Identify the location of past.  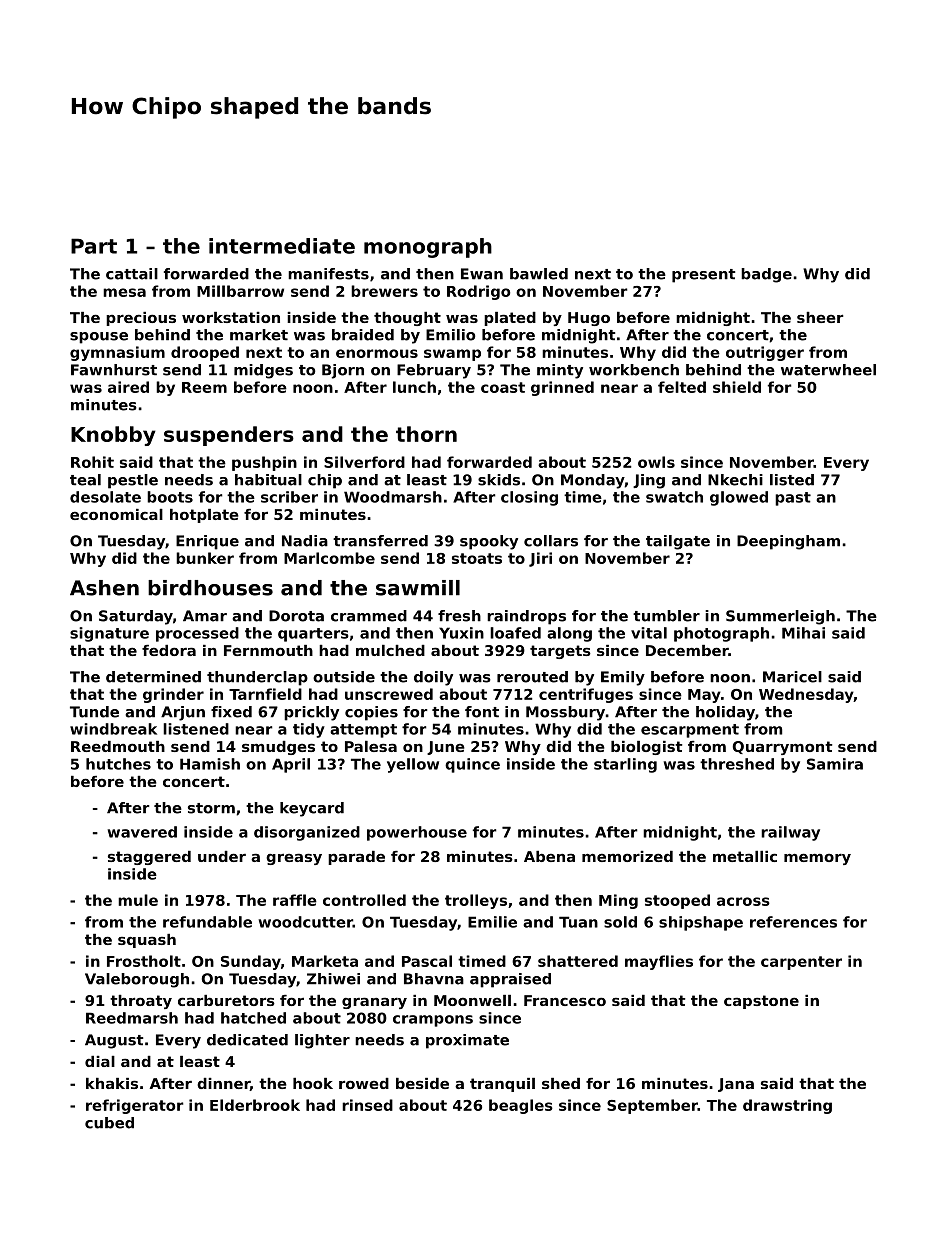
(793, 499).
